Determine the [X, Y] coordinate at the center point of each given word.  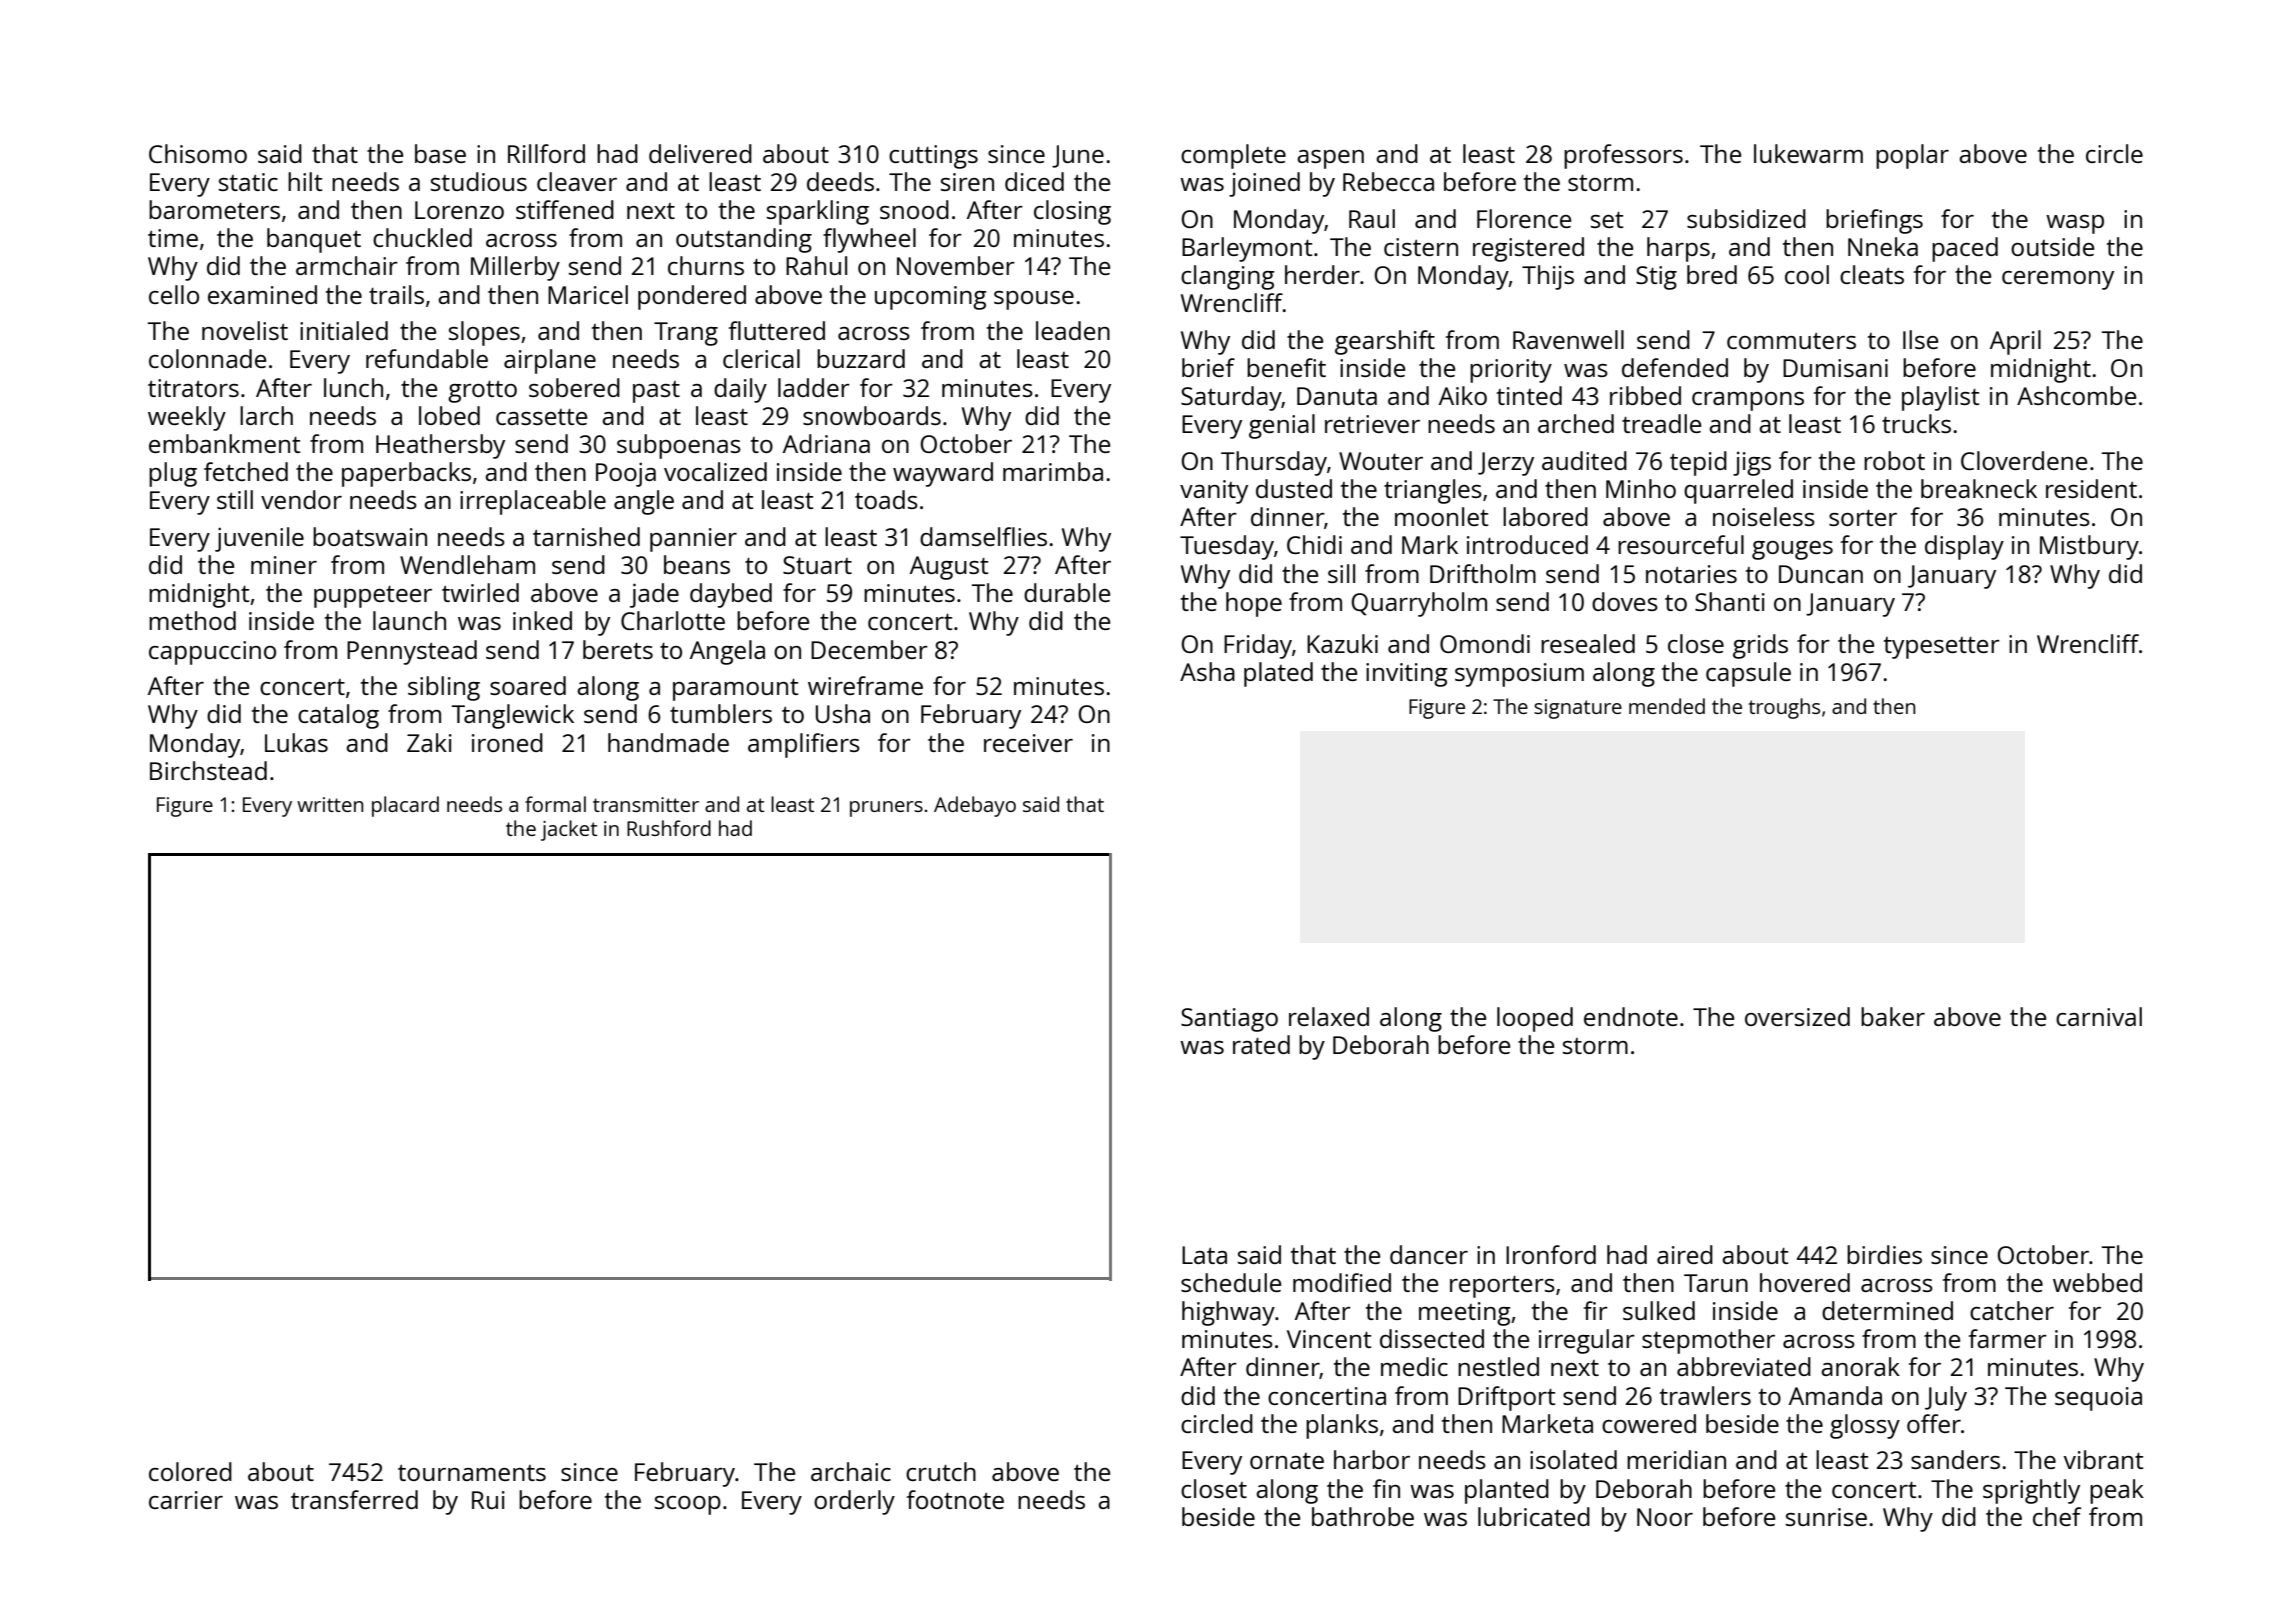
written [330, 804]
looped [1535, 1019]
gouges [1792, 550]
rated [1261, 1044]
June [1078, 156]
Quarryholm [1419, 604]
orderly [854, 1502]
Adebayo [975, 806]
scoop [688, 1505]
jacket [569, 830]
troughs [1784, 708]
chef [2057, 1516]
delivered [700, 153]
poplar [1912, 156]
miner [284, 565]
